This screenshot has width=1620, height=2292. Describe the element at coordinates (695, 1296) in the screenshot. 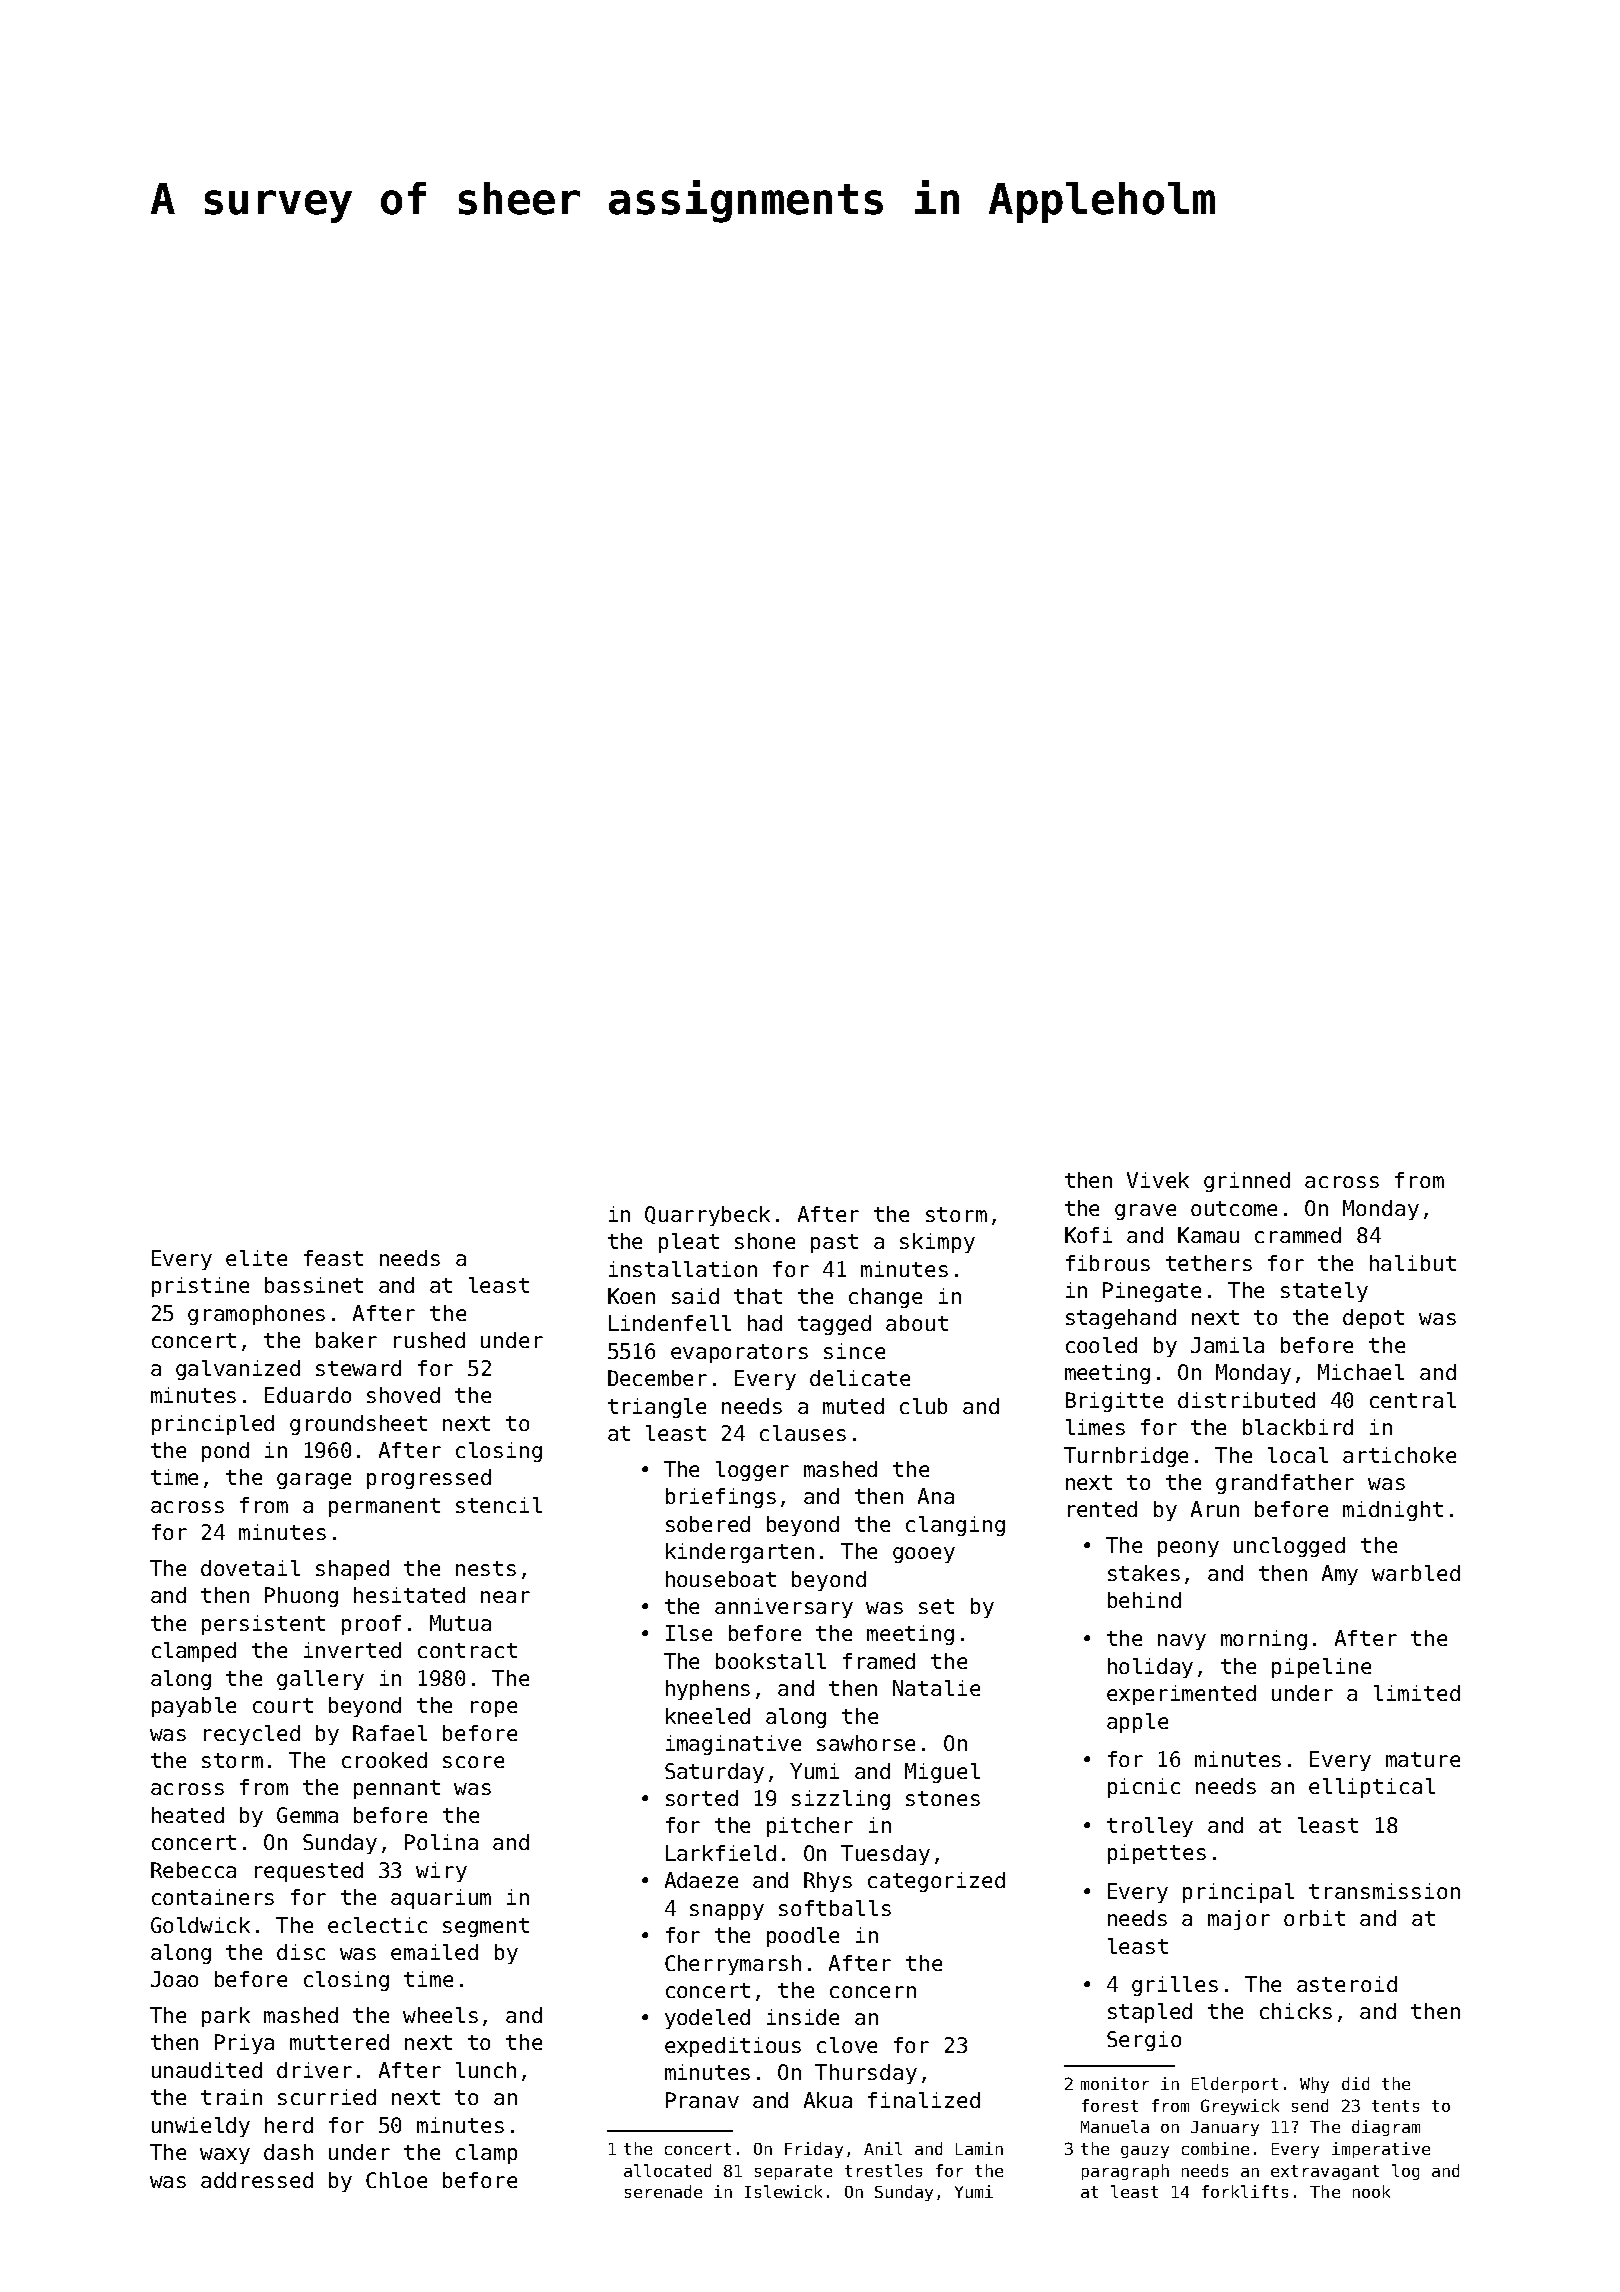

I see `said` at that location.
